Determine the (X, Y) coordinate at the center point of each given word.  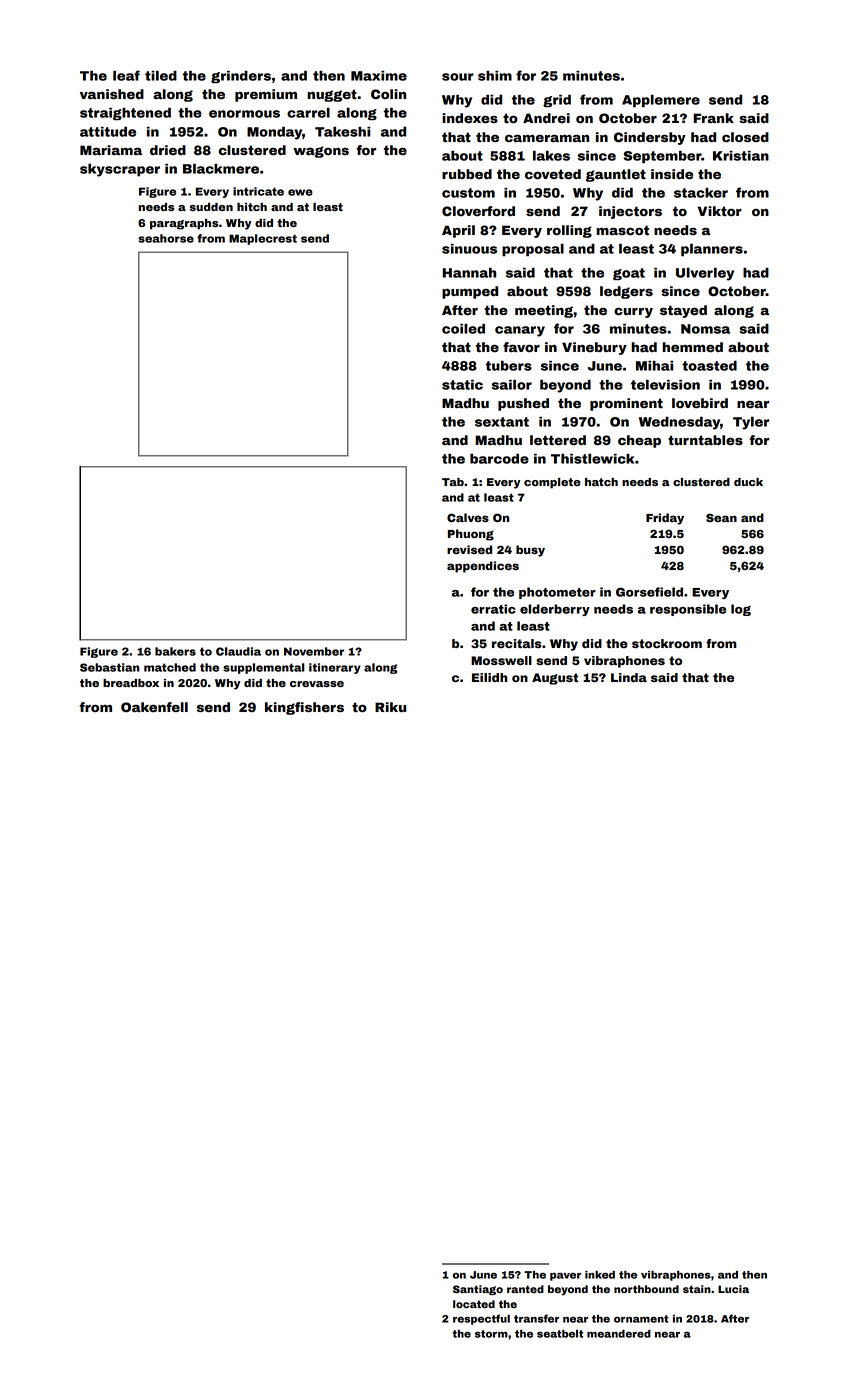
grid (557, 100)
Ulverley (705, 274)
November (314, 651)
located (474, 1304)
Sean (721, 517)
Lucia (733, 1289)
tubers (509, 365)
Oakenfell (154, 707)
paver (565, 1277)
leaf (126, 75)
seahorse (166, 238)
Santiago (478, 1290)
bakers (175, 651)
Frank (714, 118)
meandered (619, 1334)
